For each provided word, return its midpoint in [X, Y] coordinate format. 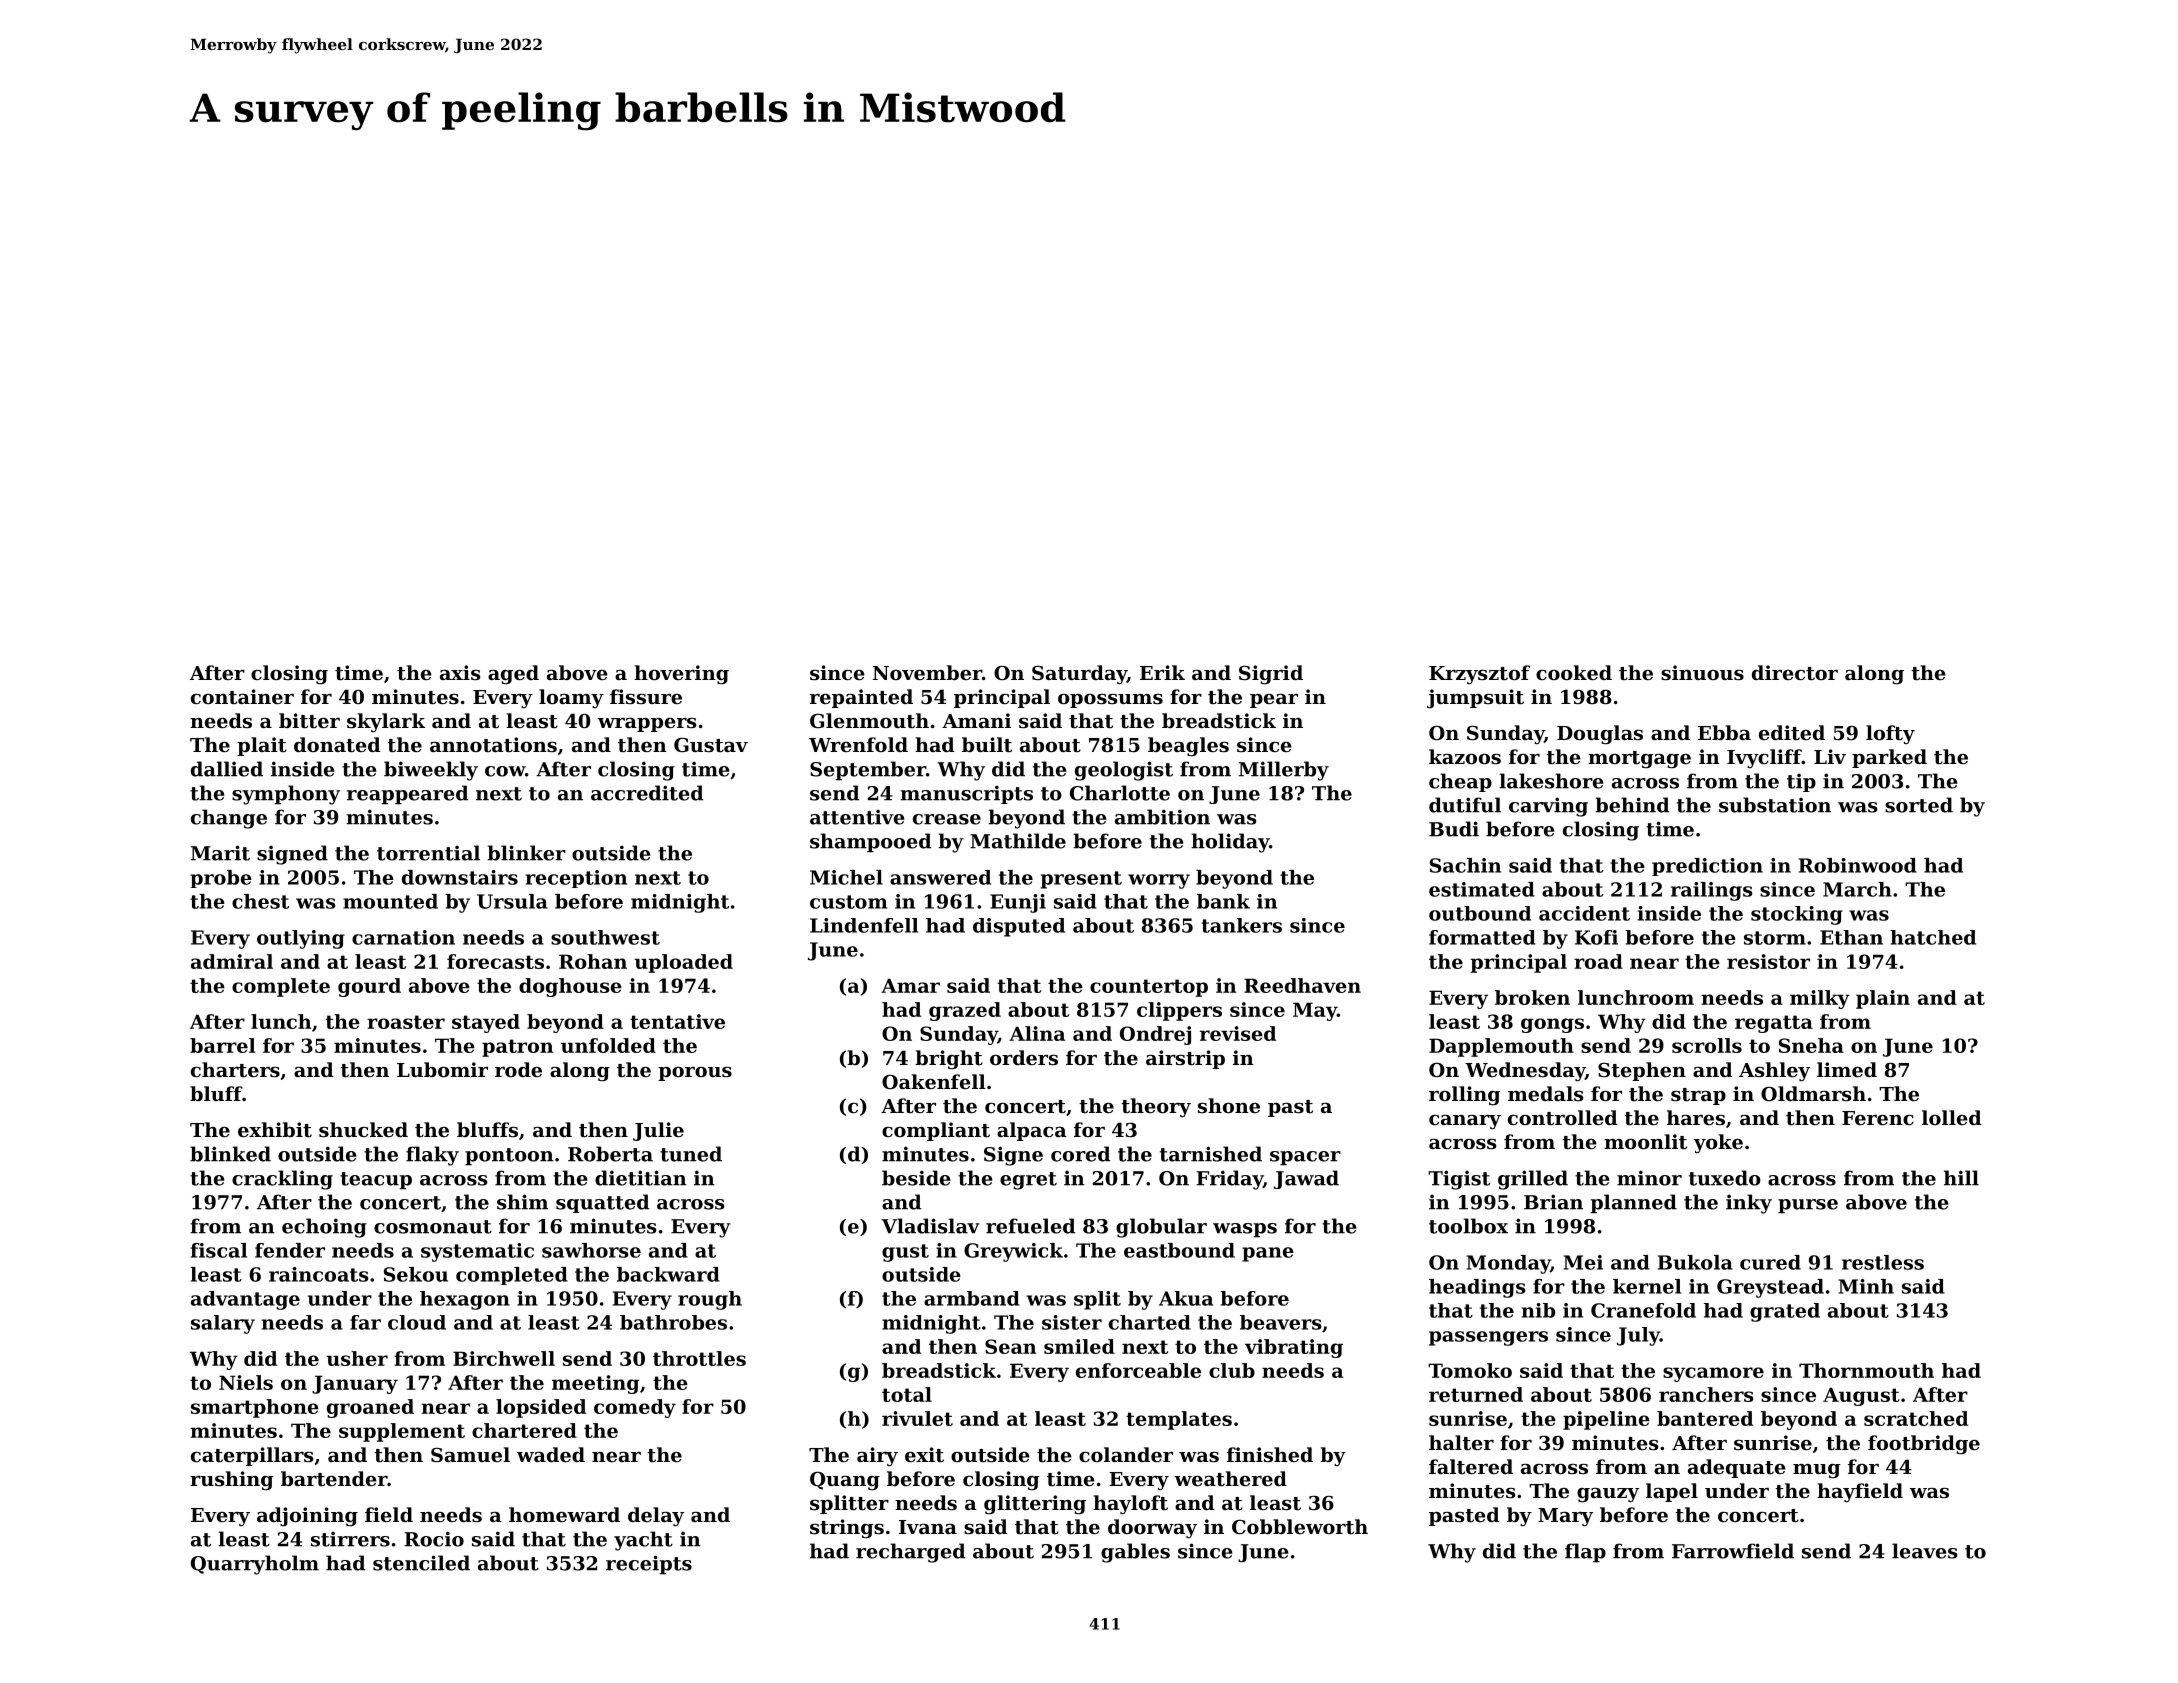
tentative [677, 1021]
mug [1817, 1471]
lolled [1952, 1117]
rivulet [917, 1418]
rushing [232, 1481]
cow [505, 771]
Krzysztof [1479, 675]
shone [1229, 1105]
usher [357, 1358]
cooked [1574, 672]
